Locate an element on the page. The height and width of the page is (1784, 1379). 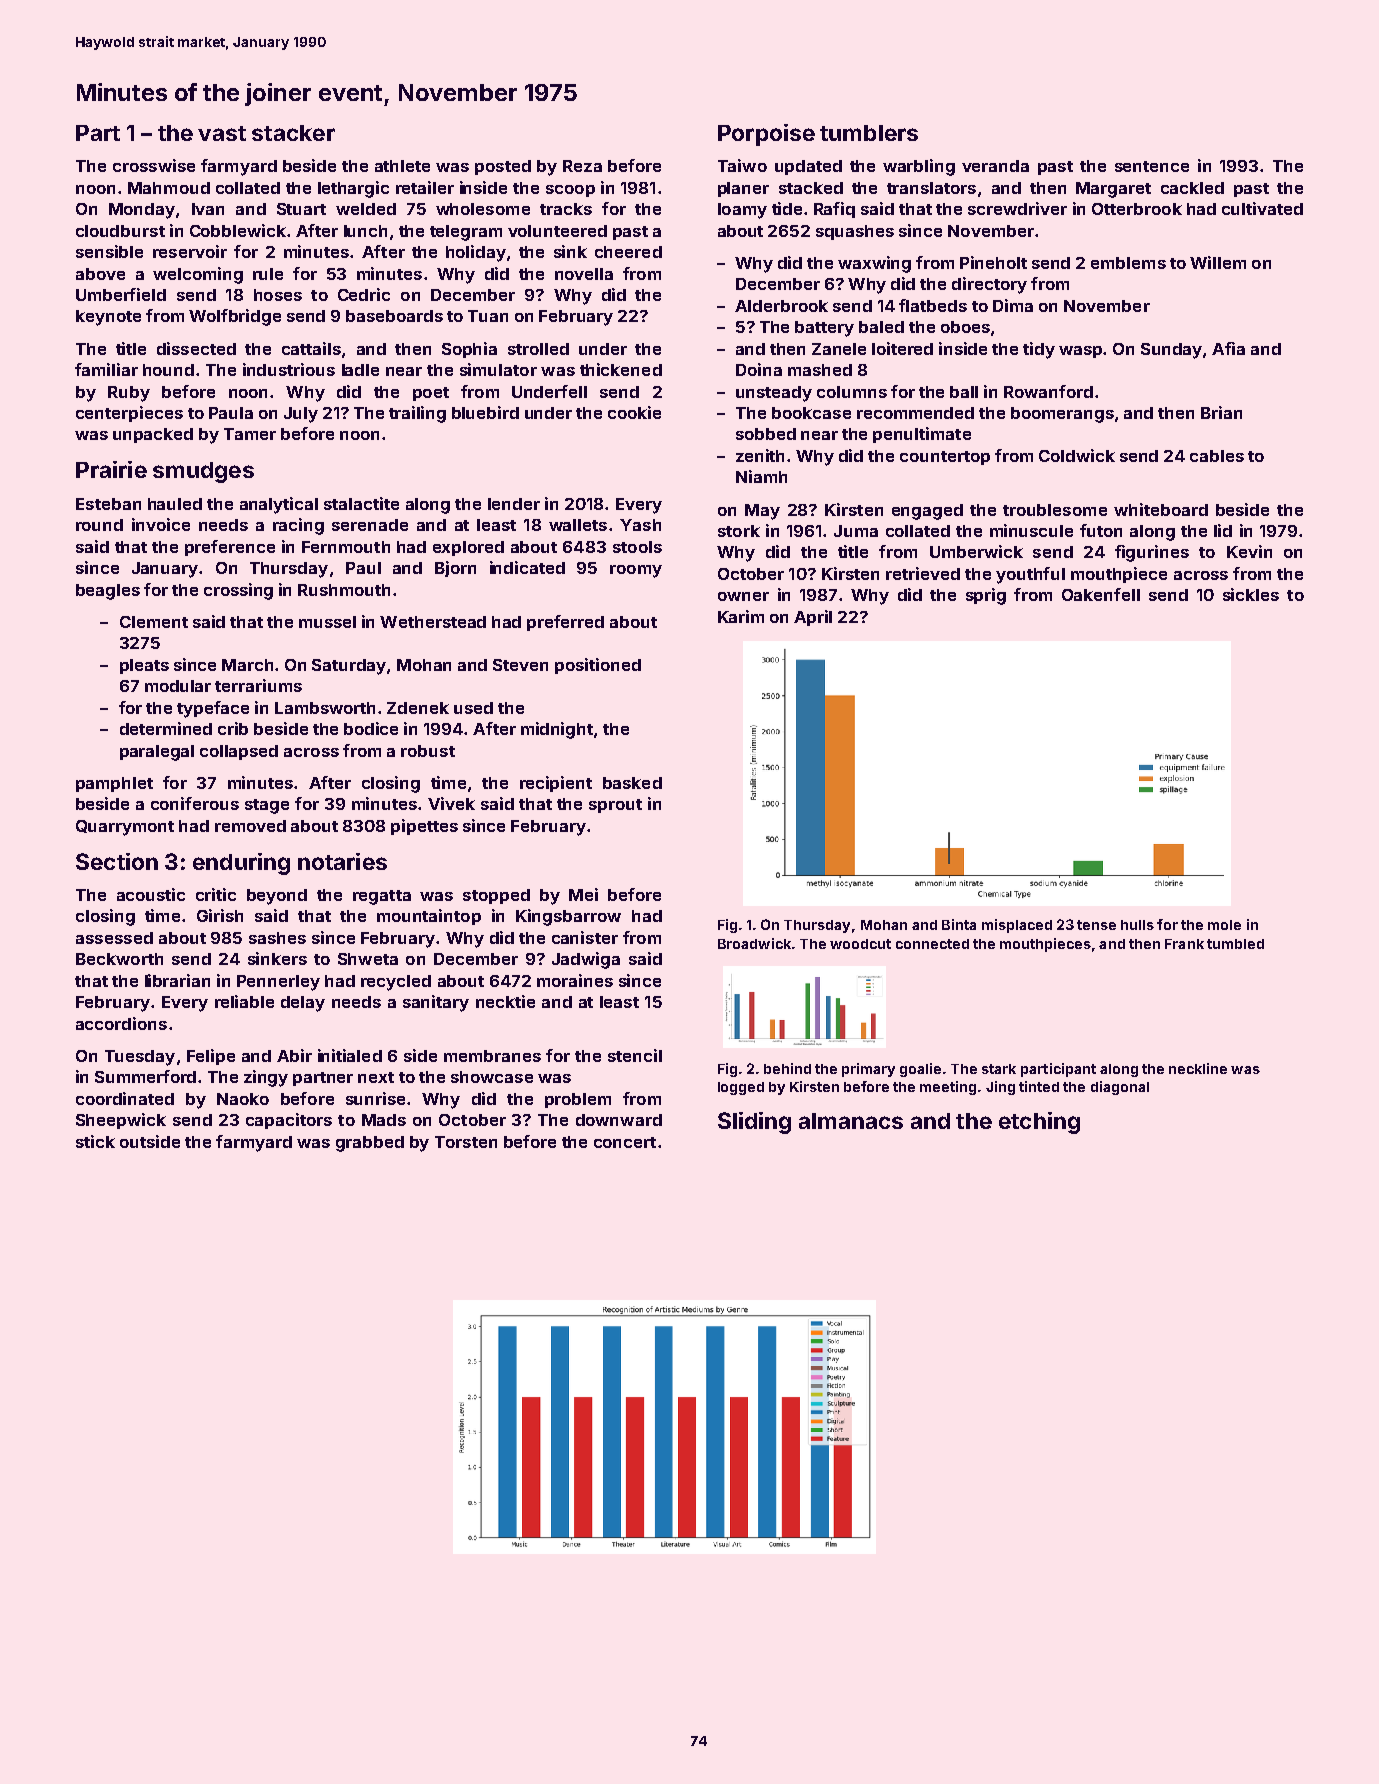
Alderbrook is located at coordinates (781, 306).
